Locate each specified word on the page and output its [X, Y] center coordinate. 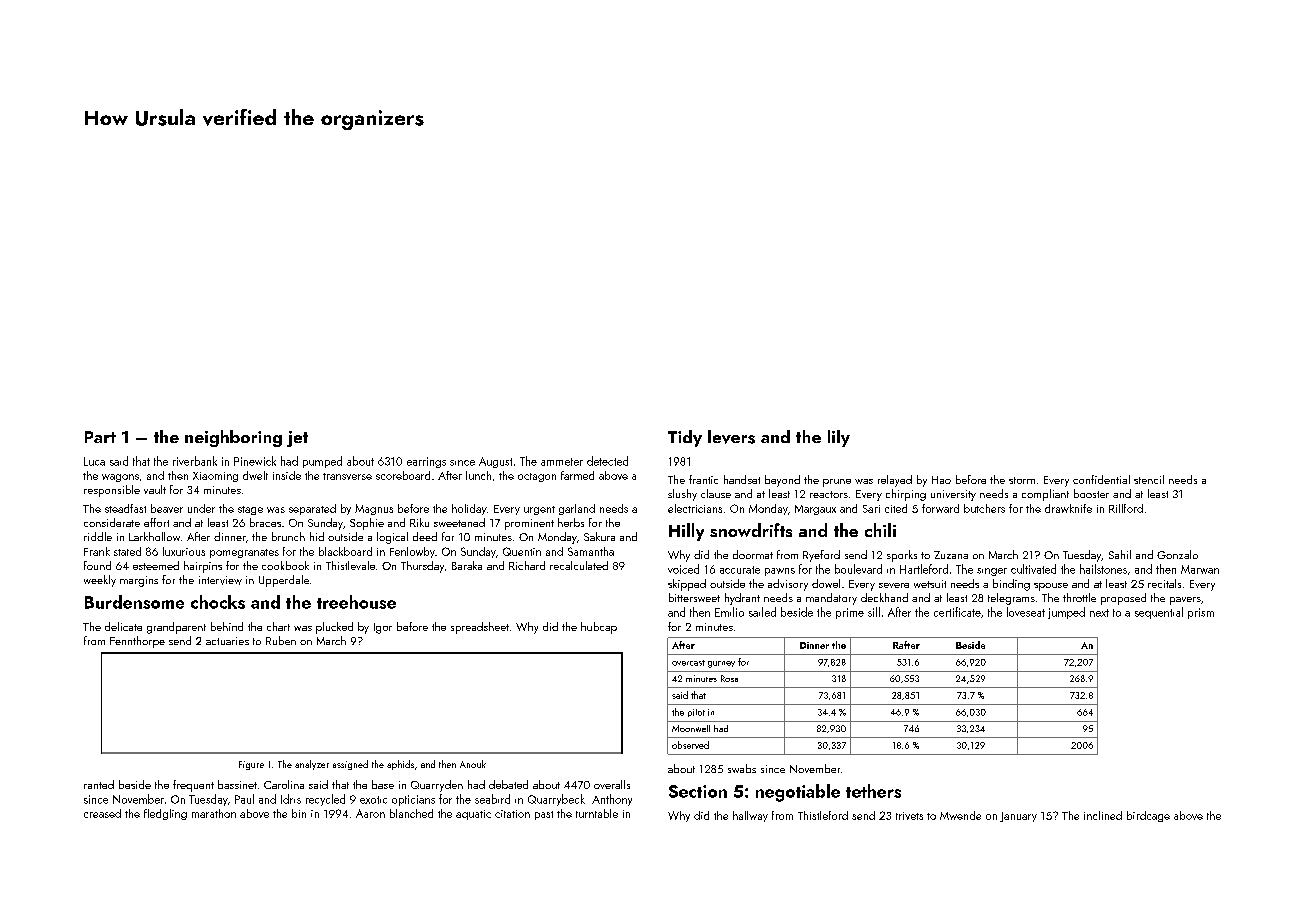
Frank [97, 551]
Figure [251, 765]
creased [102, 813]
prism [1201, 613]
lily [839, 438]
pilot [696, 713]
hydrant [742, 599]
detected [607, 461]
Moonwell [691, 728]
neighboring [233, 438]
